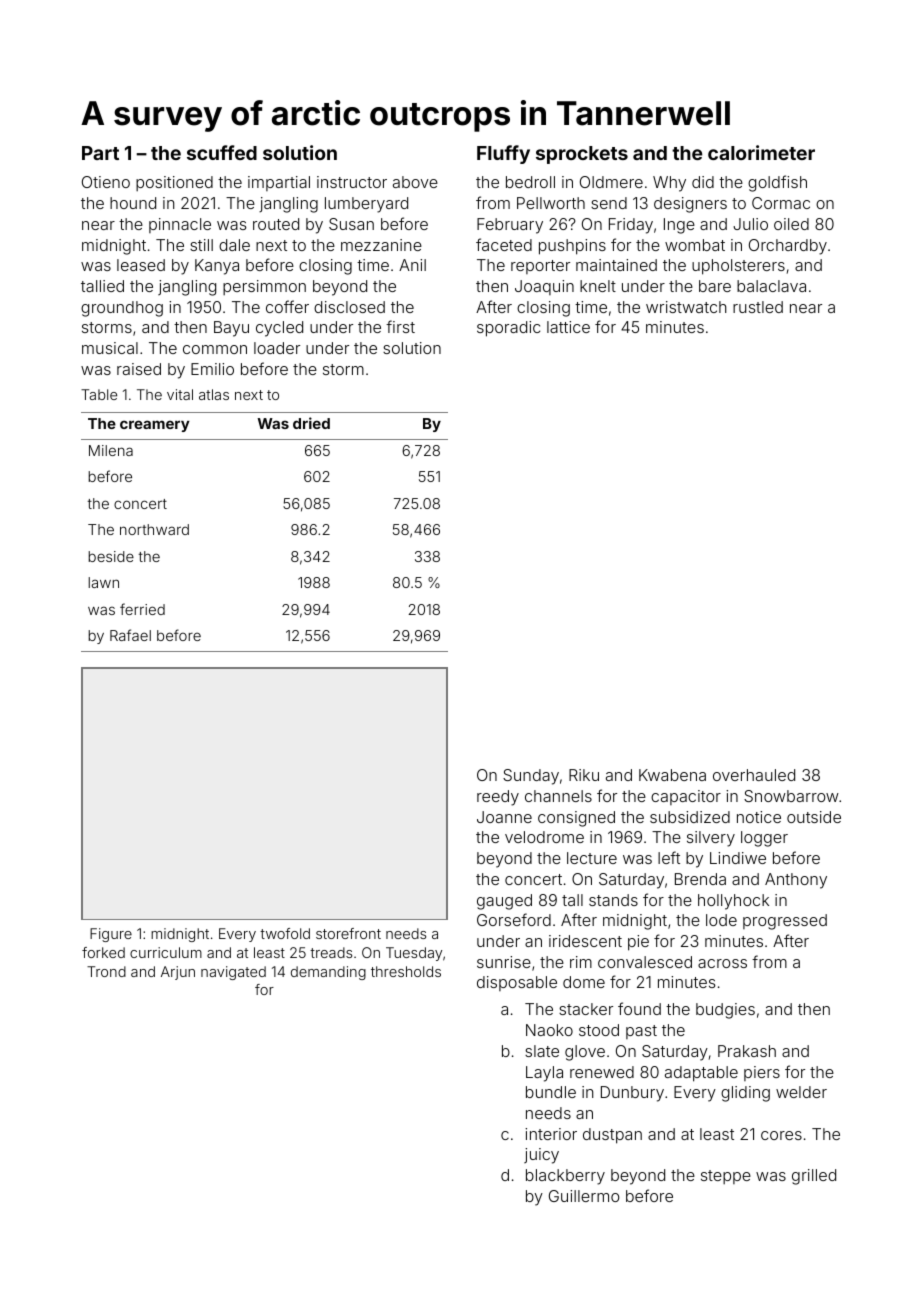 The image size is (924, 1308). I want to click on sporadic, so click(508, 329).
